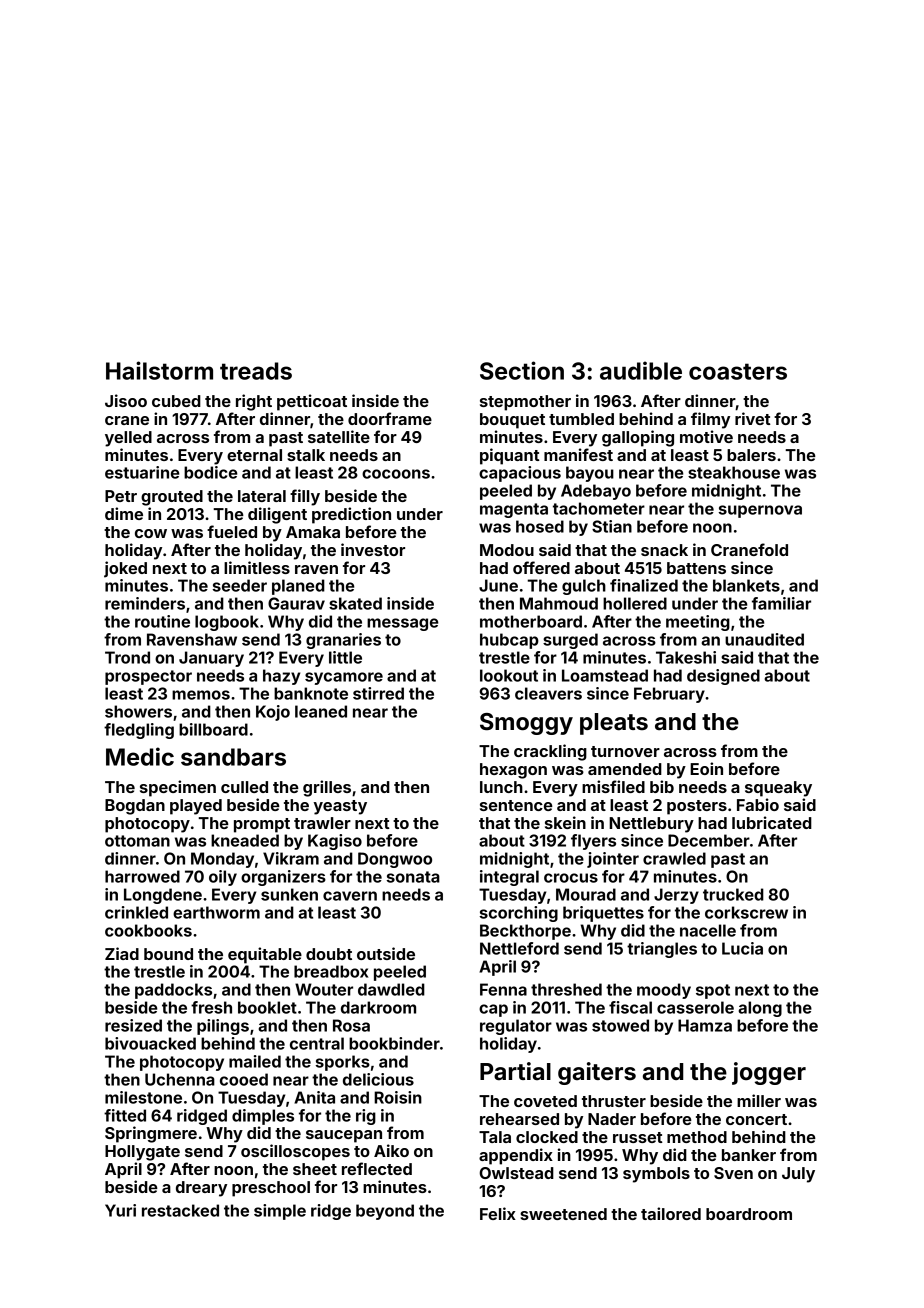  I want to click on fiscal, so click(630, 1007).
